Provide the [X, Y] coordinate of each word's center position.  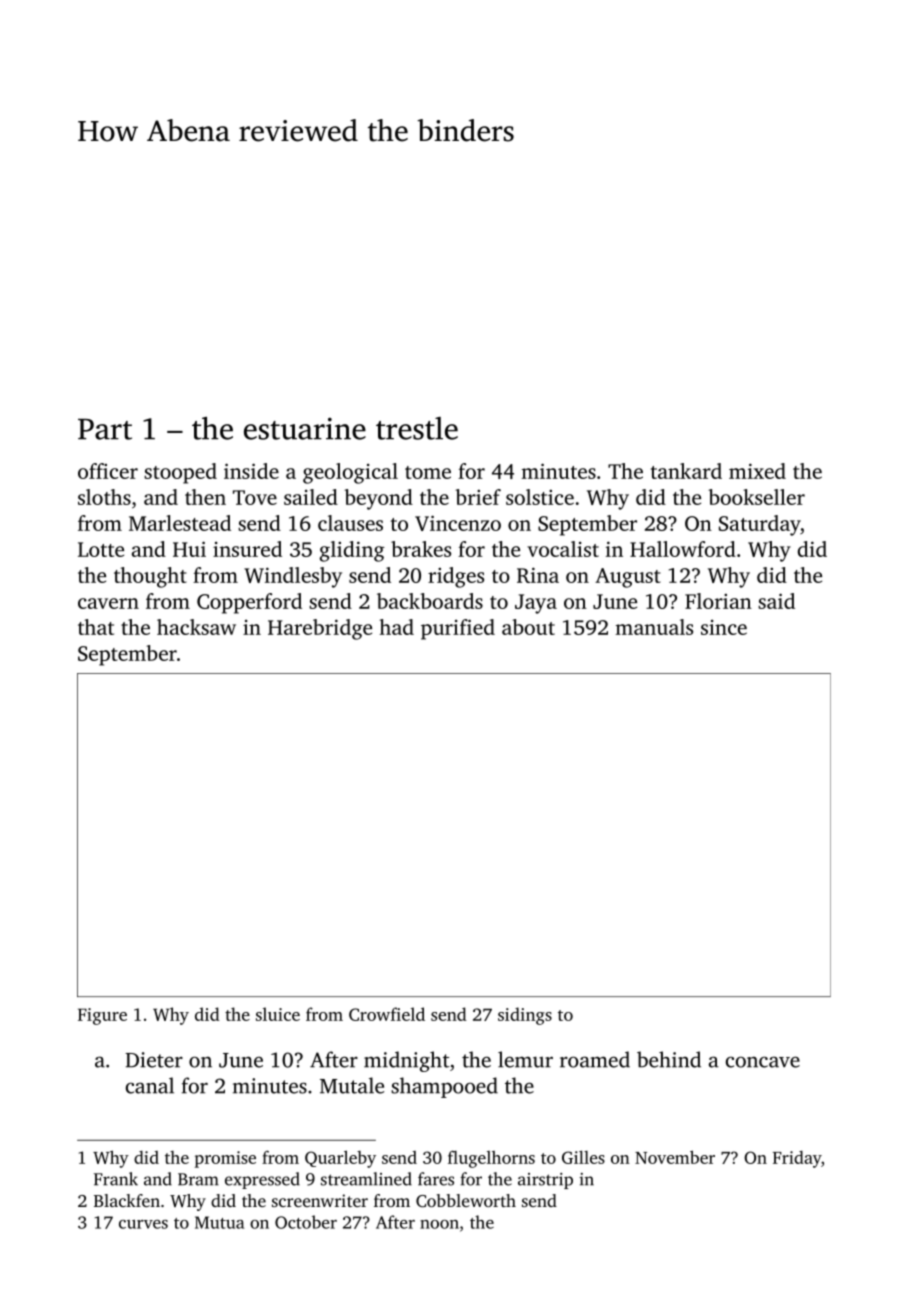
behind [669, 1059]
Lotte [101, 549]
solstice [540, 497]
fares [436, 1179]
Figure [102, 1016]
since [724, 627]
